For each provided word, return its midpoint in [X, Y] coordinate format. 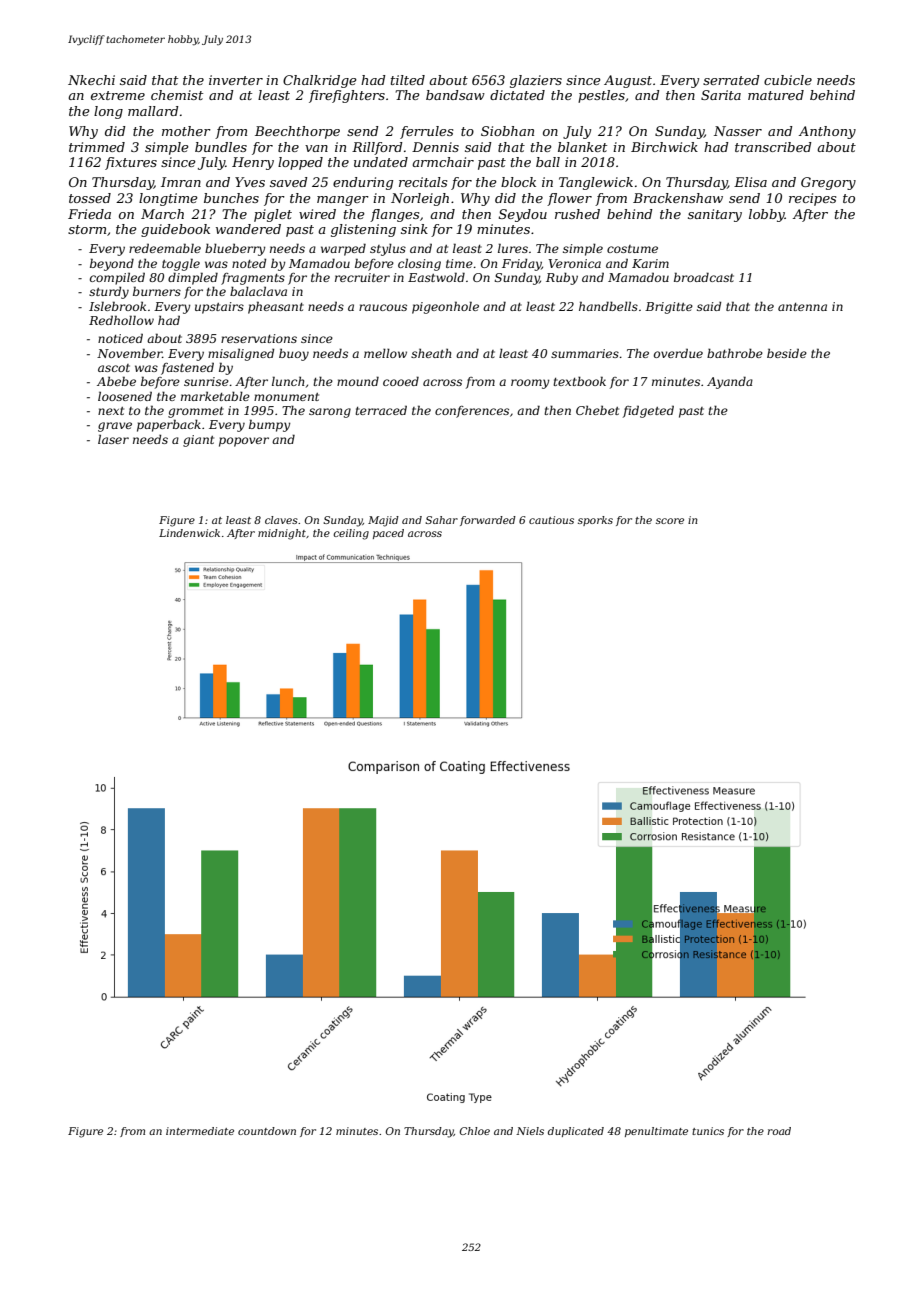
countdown [267, 1131]
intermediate [200, 1131]
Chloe [475, 1131]
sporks [595, 521]
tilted [408, 80]
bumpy [270, 425]
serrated [731, 80]
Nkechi [91, 80]
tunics [708, 1131]
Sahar [441, 520]
